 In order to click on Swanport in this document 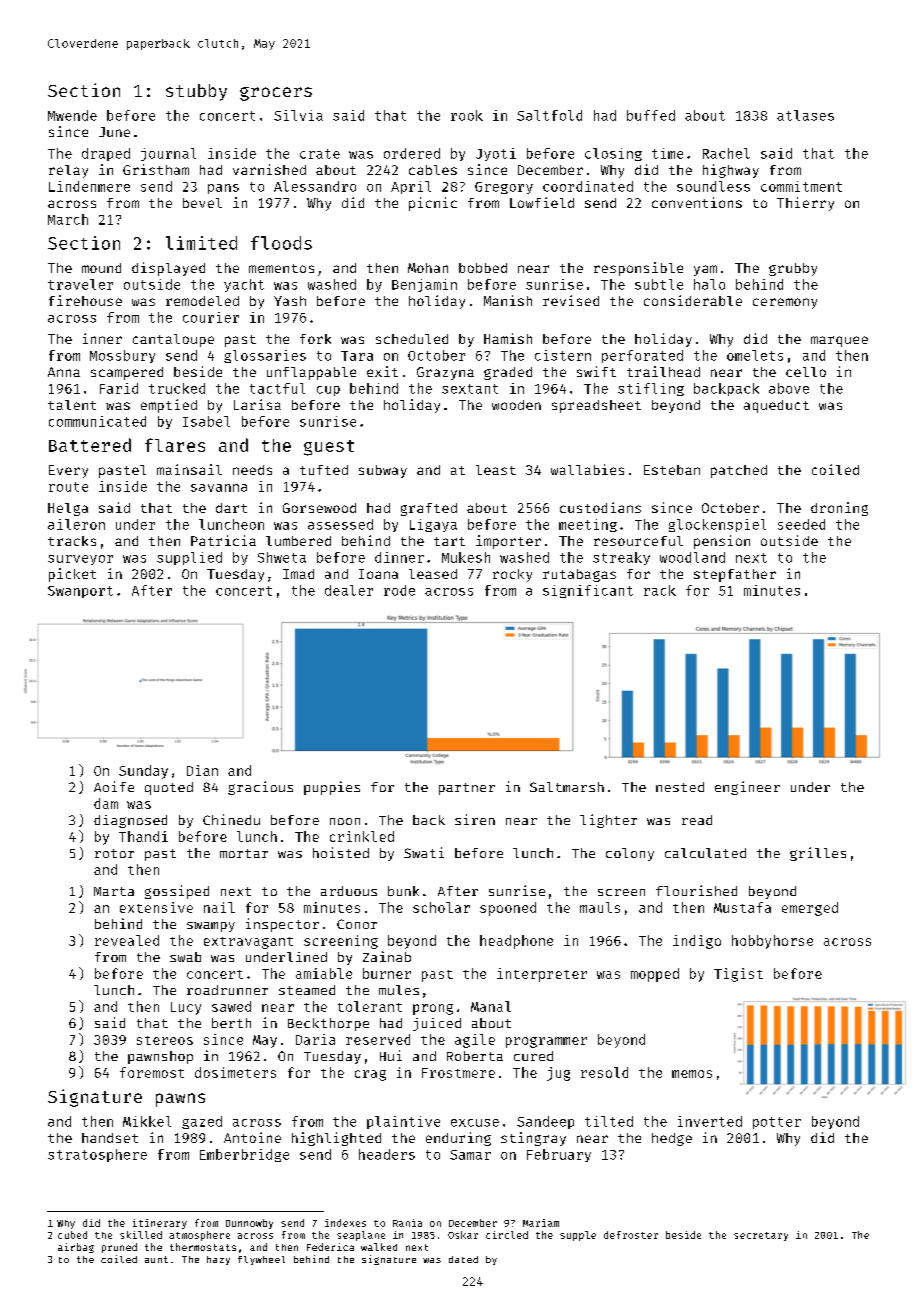, I will do `click(80, 592)`.
